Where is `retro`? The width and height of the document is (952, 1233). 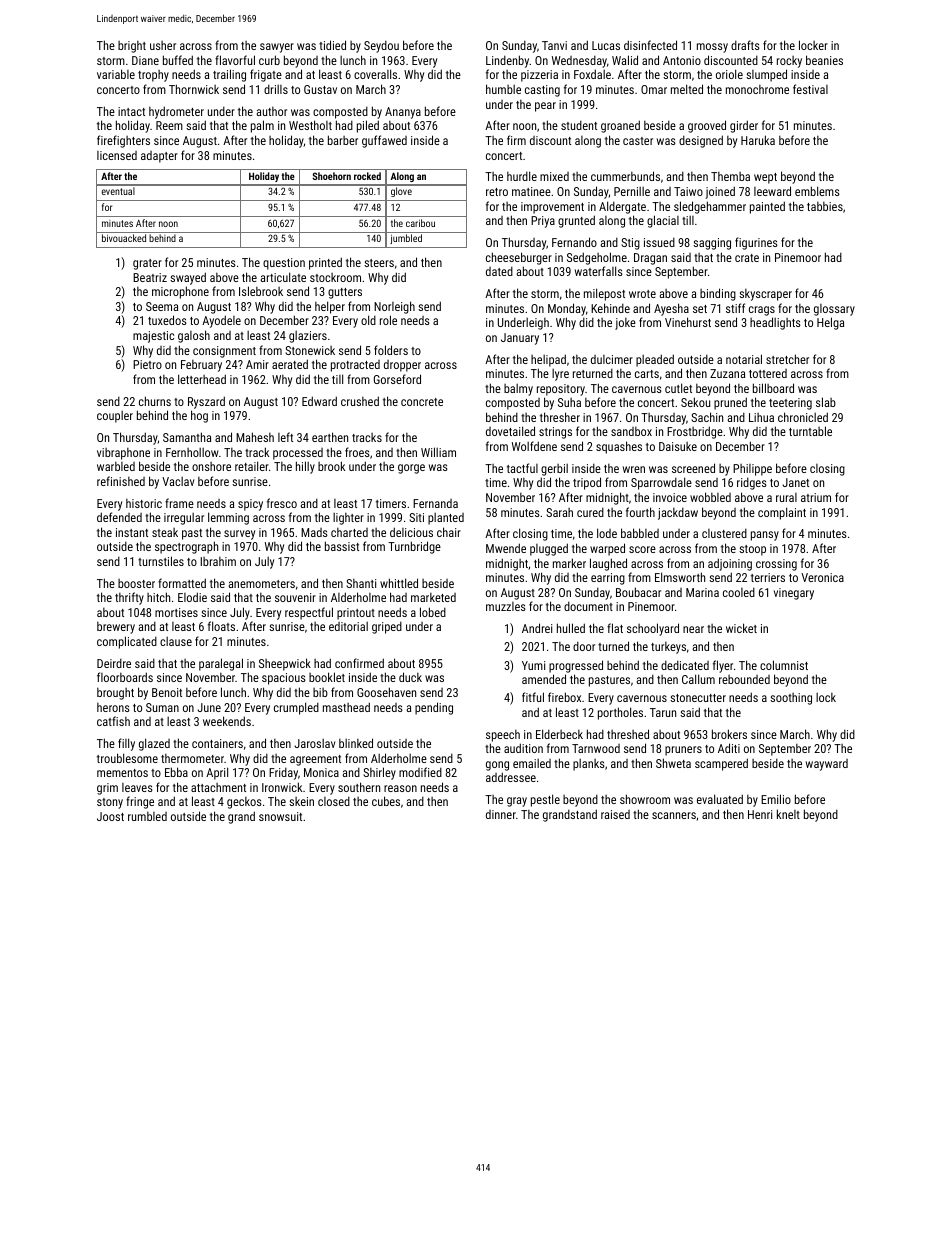
retro is located at coordinates (497, 192).
